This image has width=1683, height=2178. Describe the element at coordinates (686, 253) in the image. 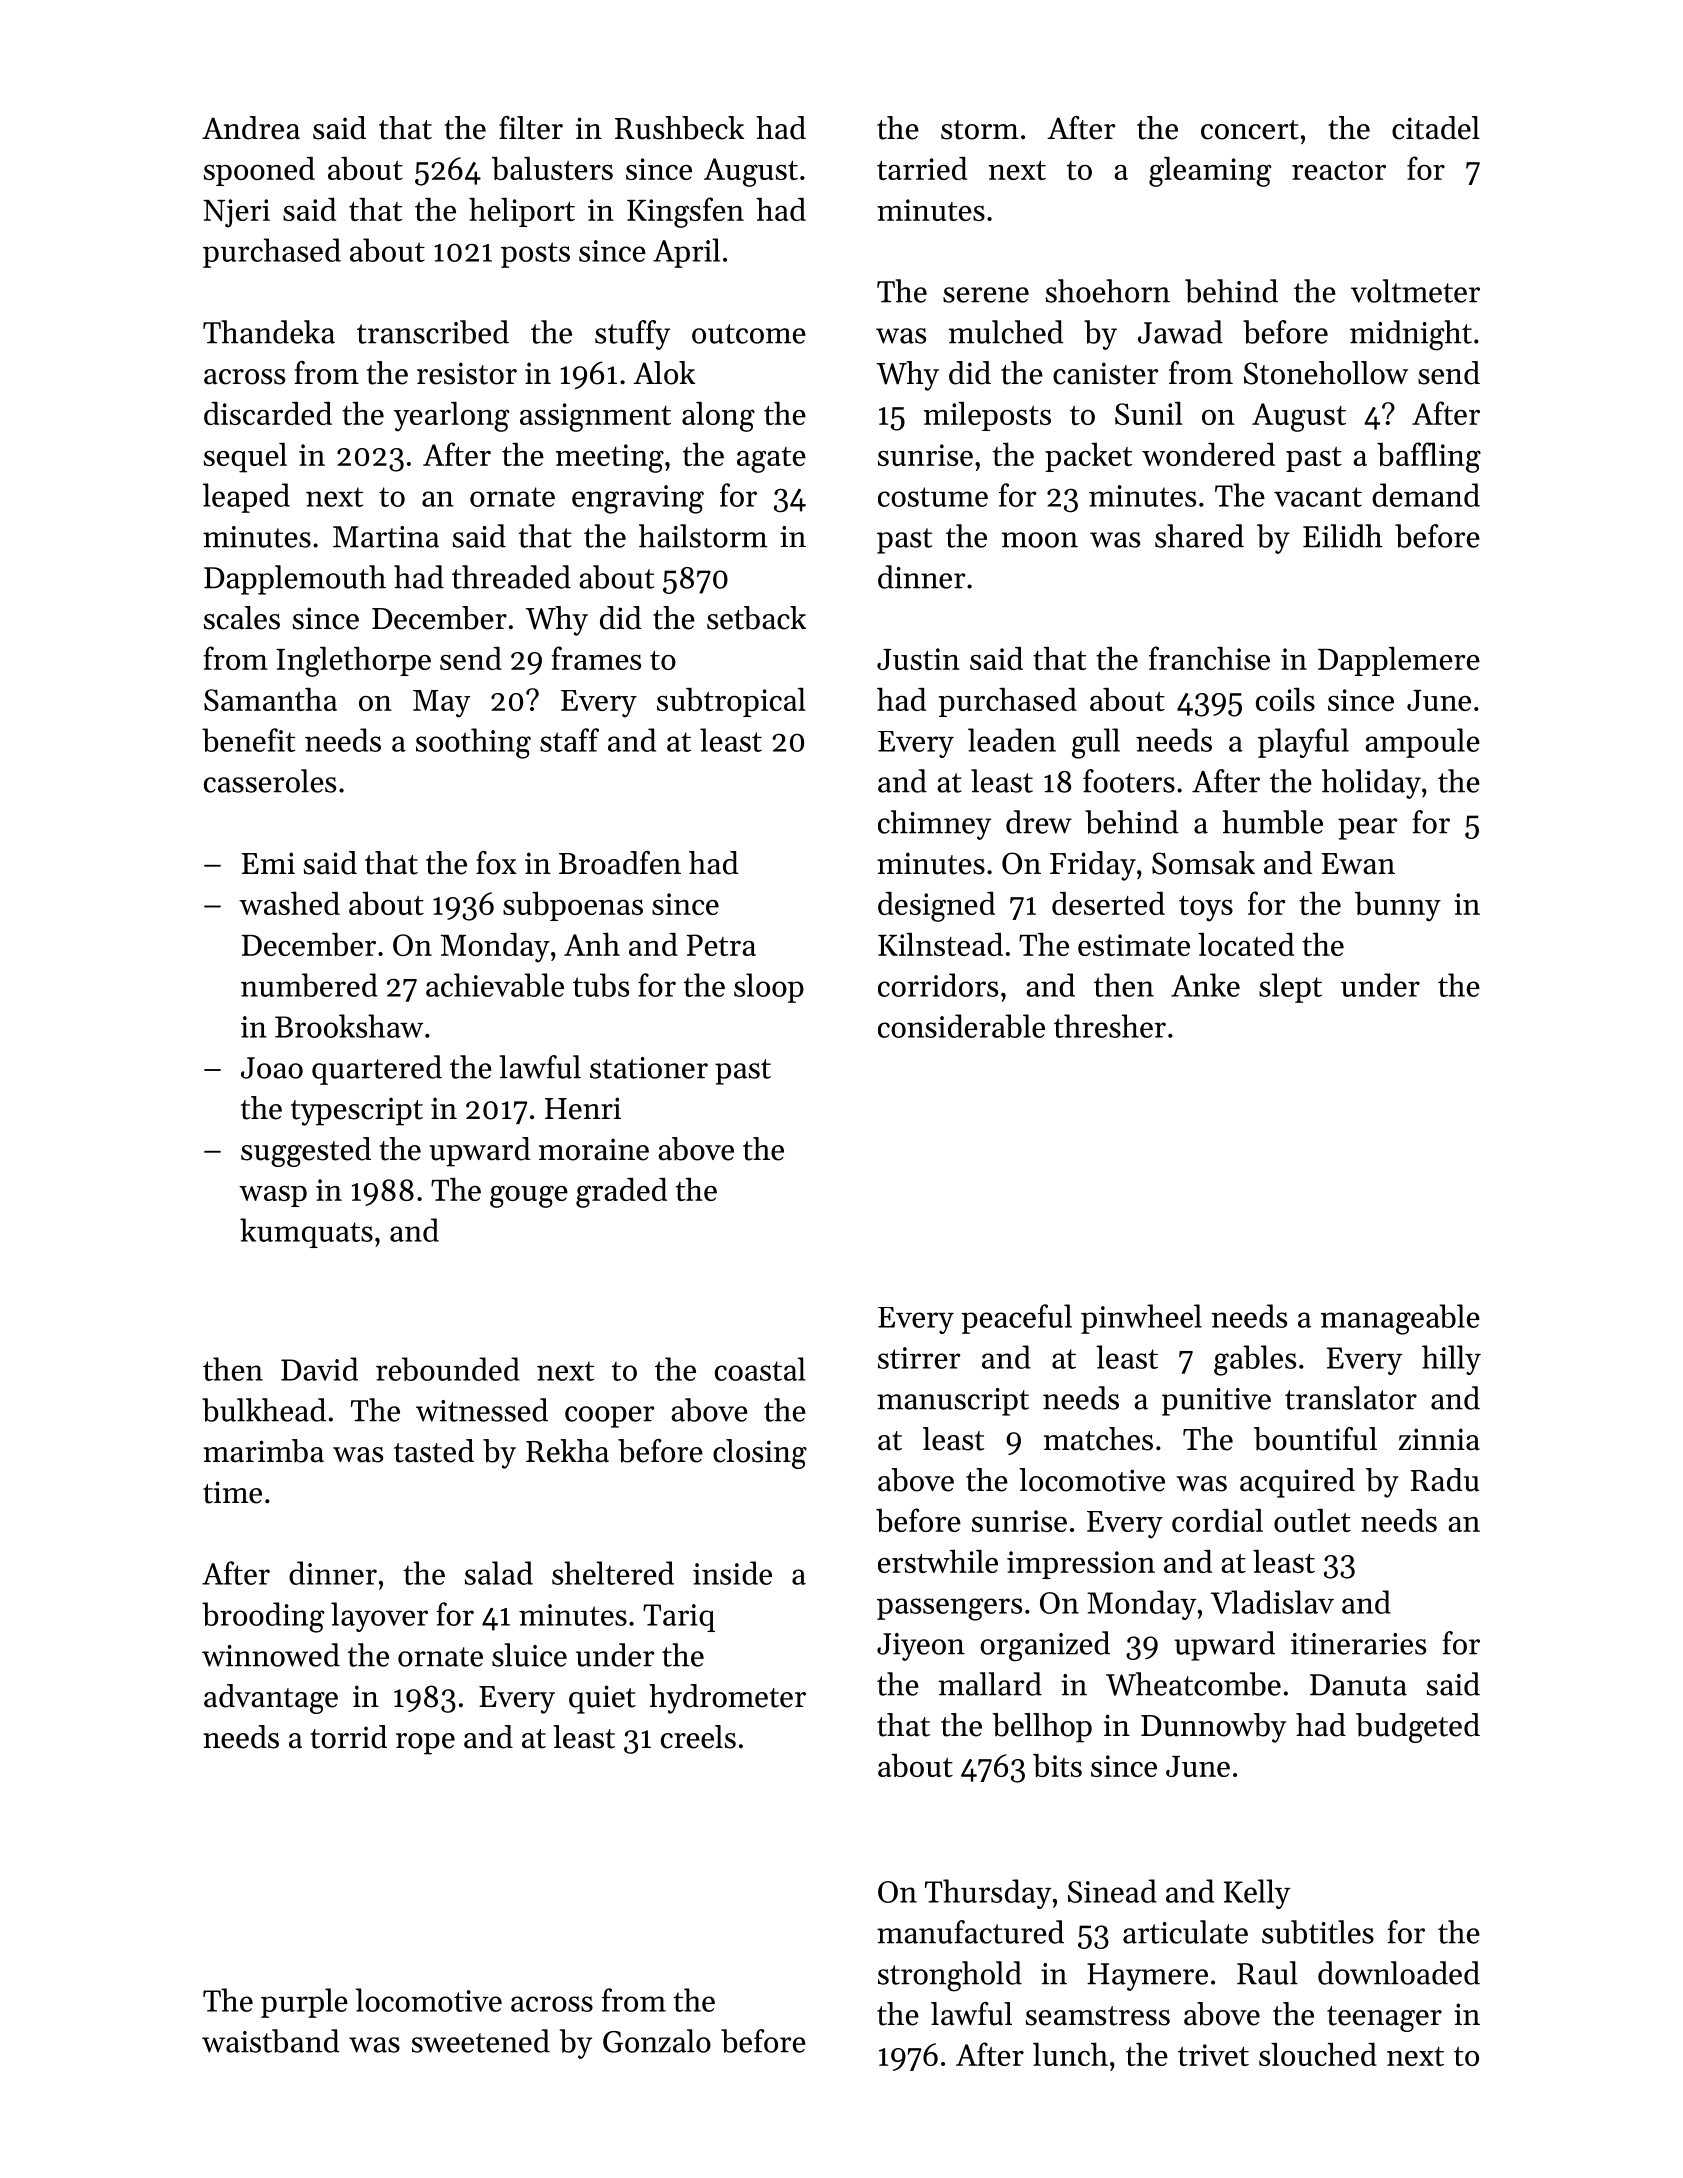

I see `April` at that location.
